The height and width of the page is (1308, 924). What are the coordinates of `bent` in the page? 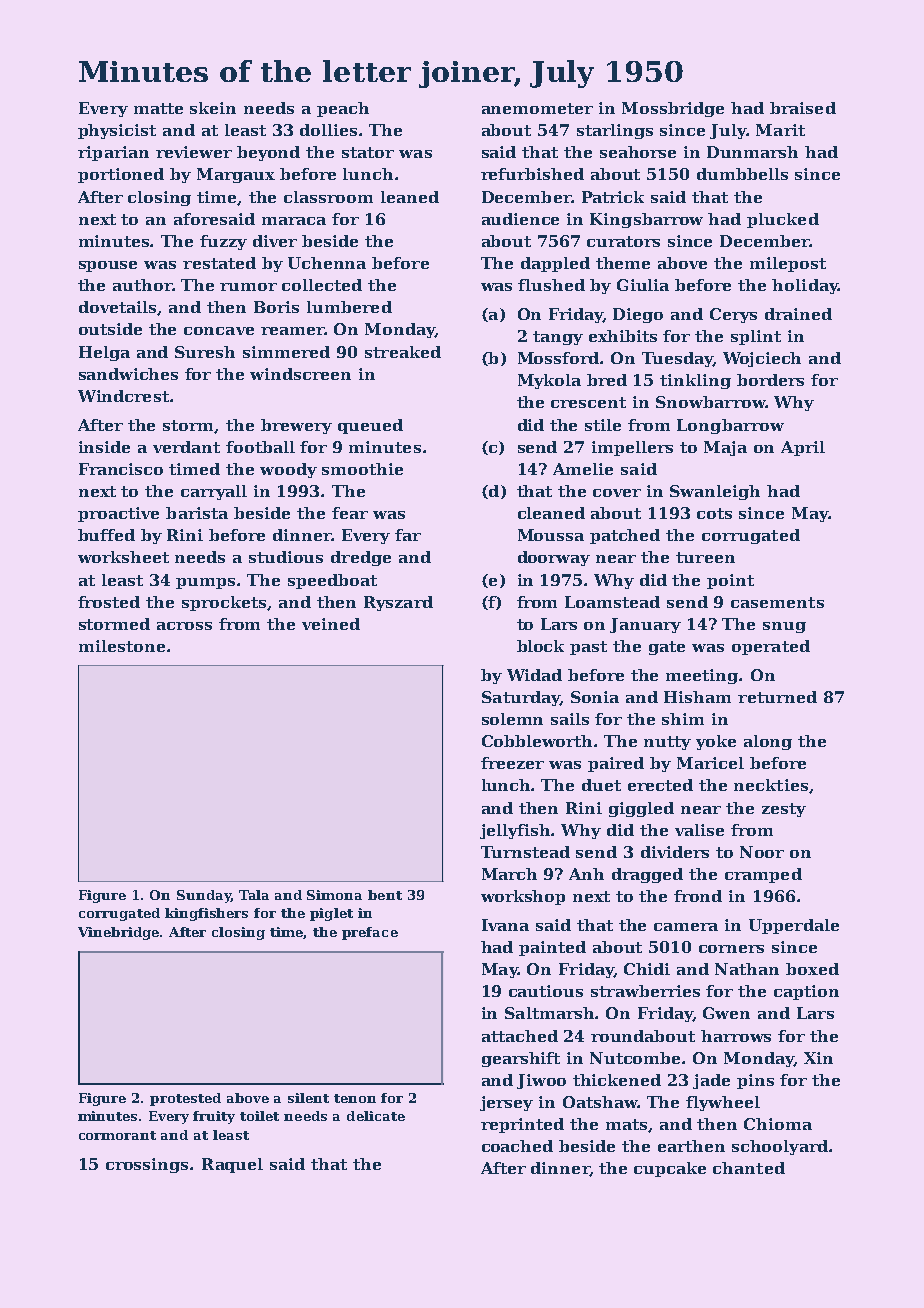 It's located at (385, 895).
